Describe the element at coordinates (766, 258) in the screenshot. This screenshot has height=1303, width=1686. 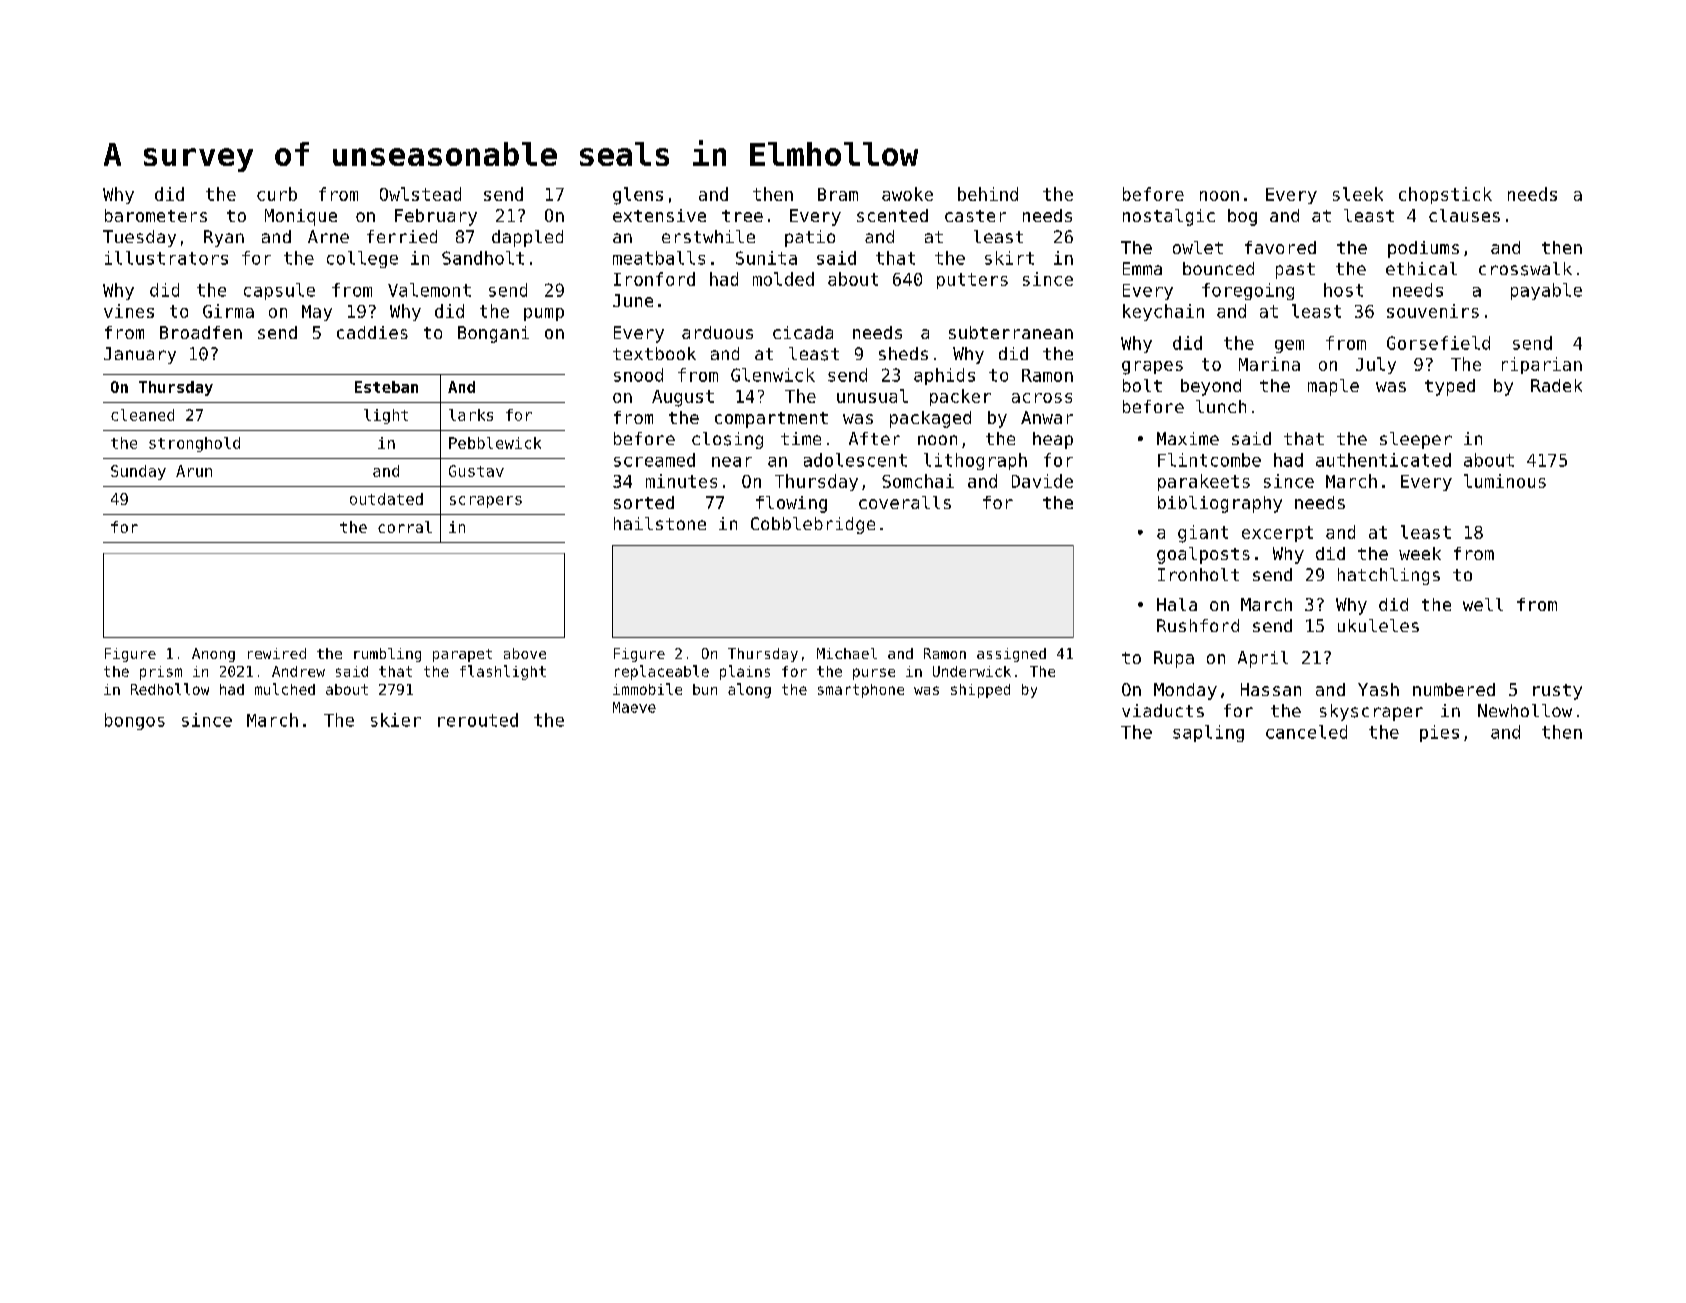
I see `Sunita` at that location.
